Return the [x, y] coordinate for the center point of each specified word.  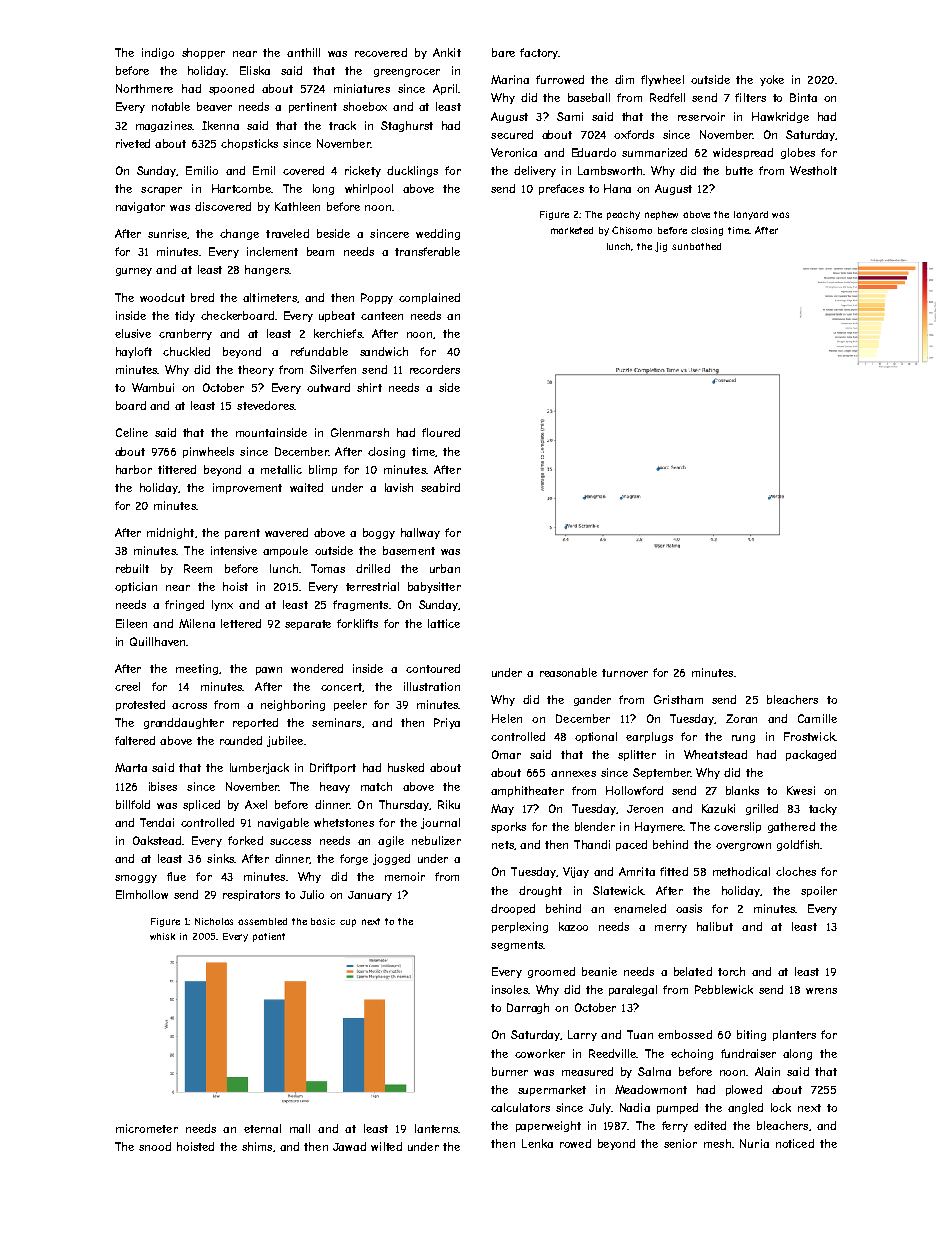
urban [445, 568]
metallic [281, 469]
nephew [661, 215]
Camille [817, 718]
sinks [220, 858]
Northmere [144, 88]
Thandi [592, 844]
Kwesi [801, 790]
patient [269, 937]
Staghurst [407, 126]
